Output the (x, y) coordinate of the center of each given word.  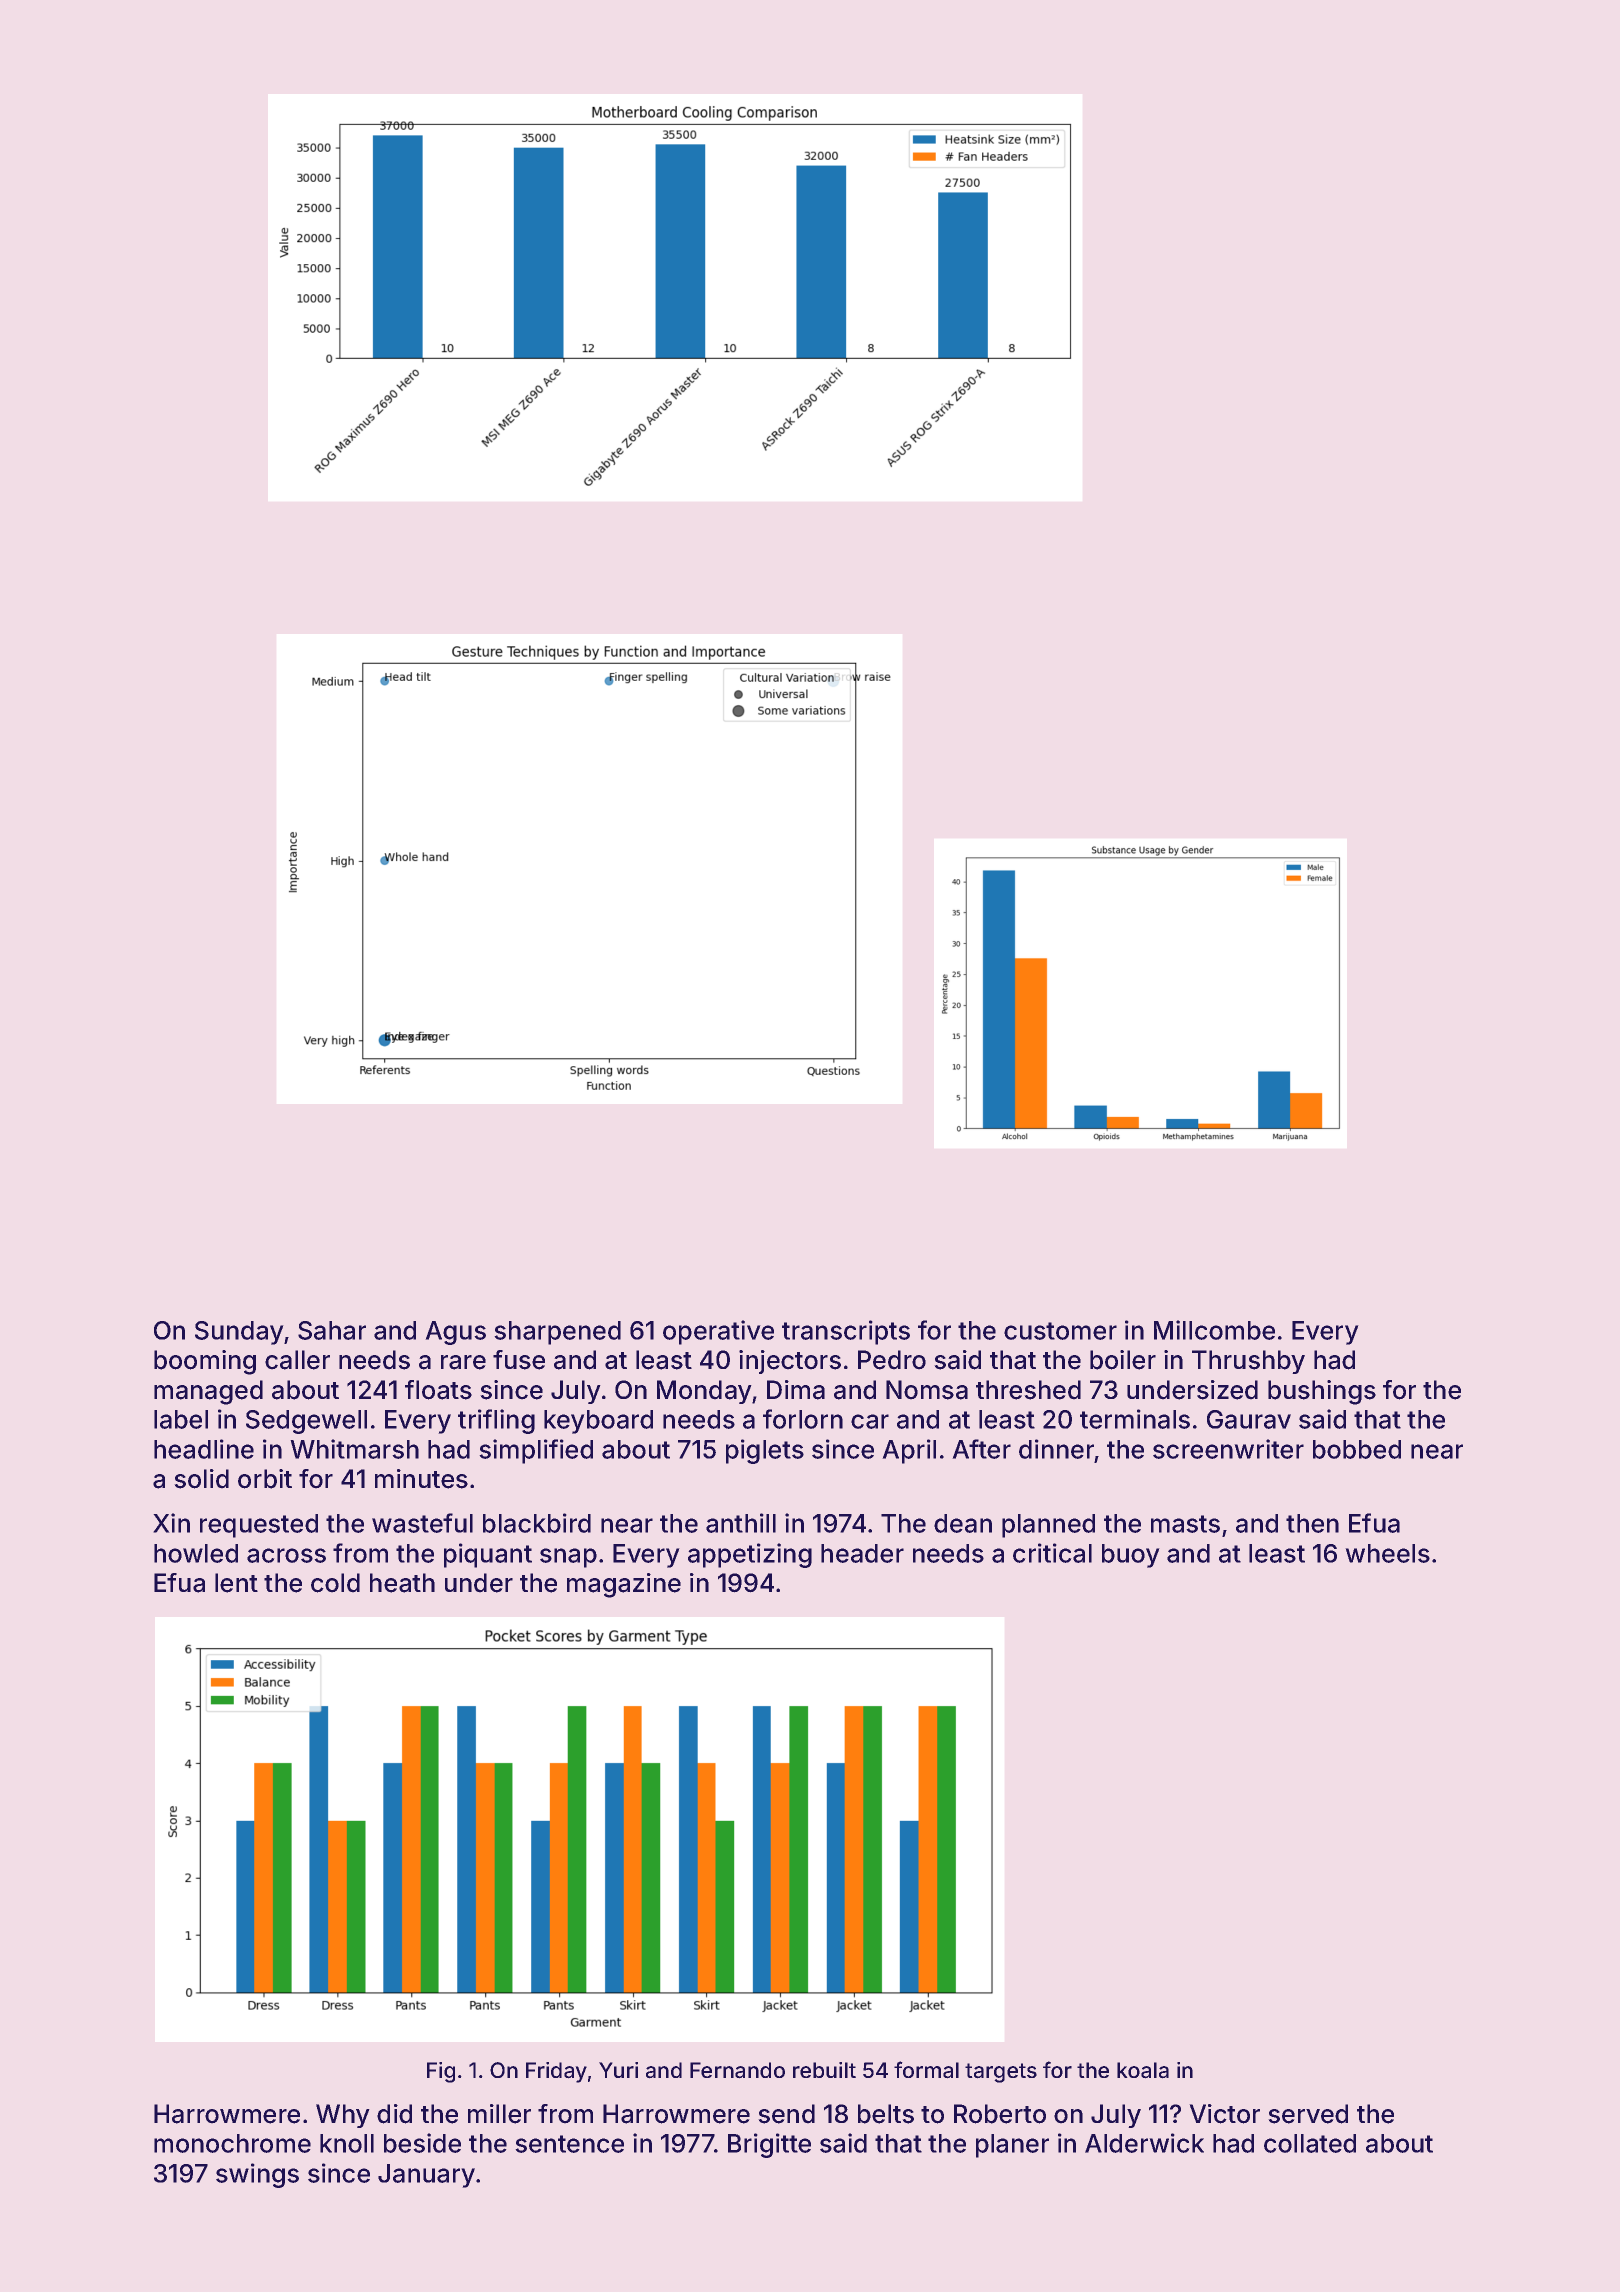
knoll (347, 2143)
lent (236, 1583)
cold (335, 1583)
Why (343, 2116)
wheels (1387, 1553)
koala (1143, 2070)
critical (1052, 1553)
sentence (569, 2144)
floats (438, 1390)
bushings (1322, 1392)
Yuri (618, 2070)
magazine (624, 1585)
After (981, 1449)
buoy (1131, 1556)
